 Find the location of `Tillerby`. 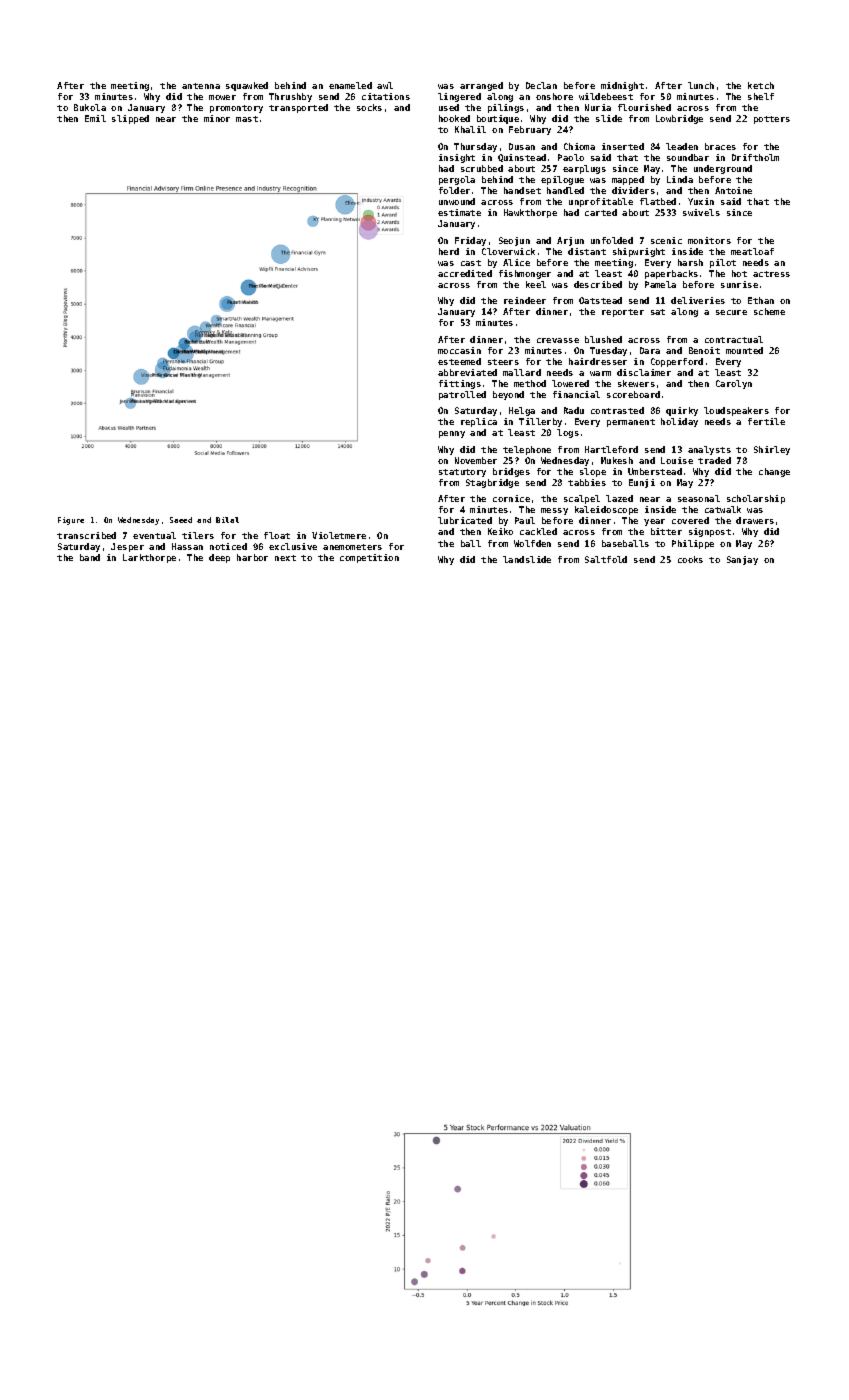

Tillerby is located at coordinates (540, 422).
